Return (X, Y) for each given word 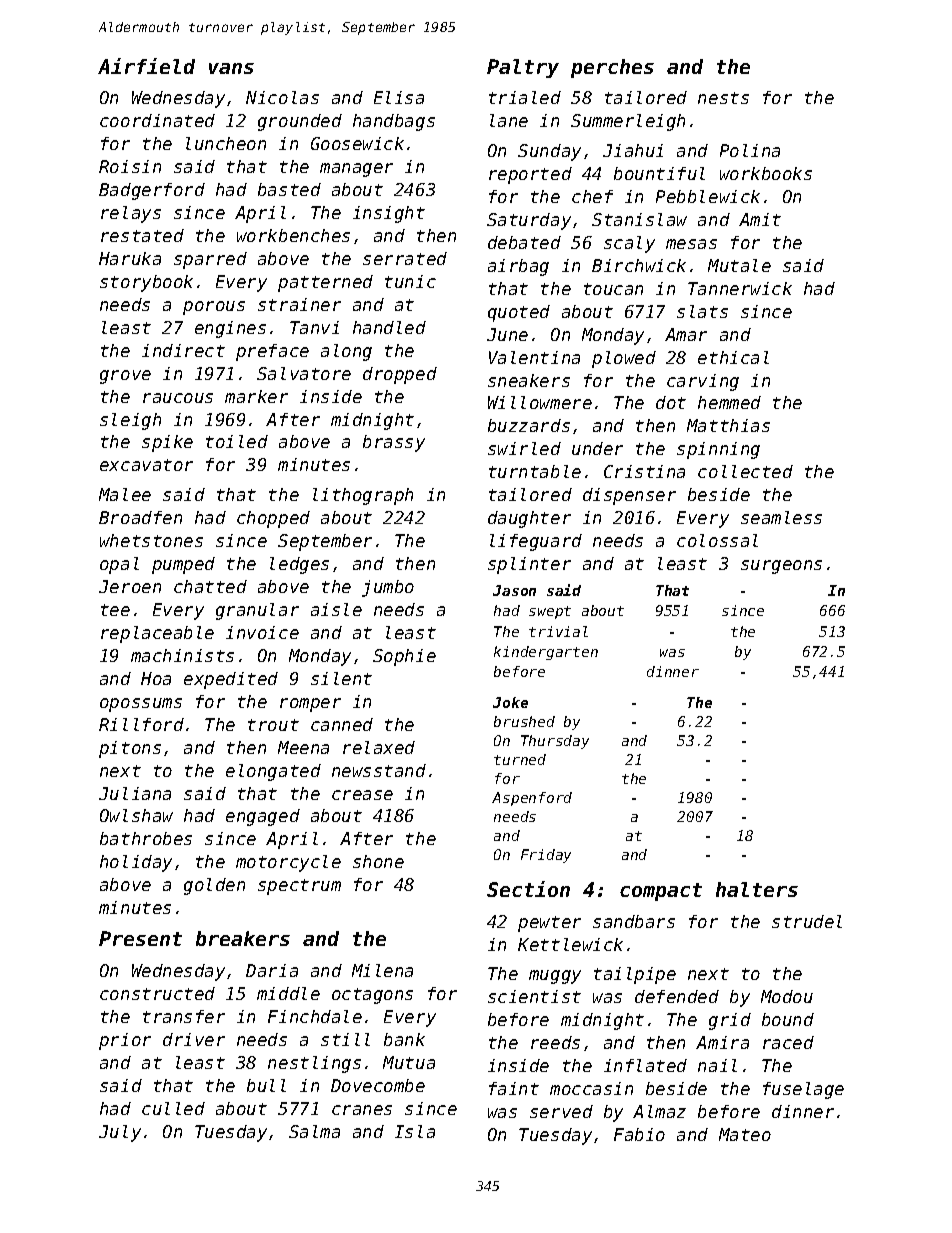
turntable (535, 471)
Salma (314, 1131)
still (345, 1039)
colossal (717, 540)
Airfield (146, 66)
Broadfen (140, 517)
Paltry (523, 68)
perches (612, 68)
